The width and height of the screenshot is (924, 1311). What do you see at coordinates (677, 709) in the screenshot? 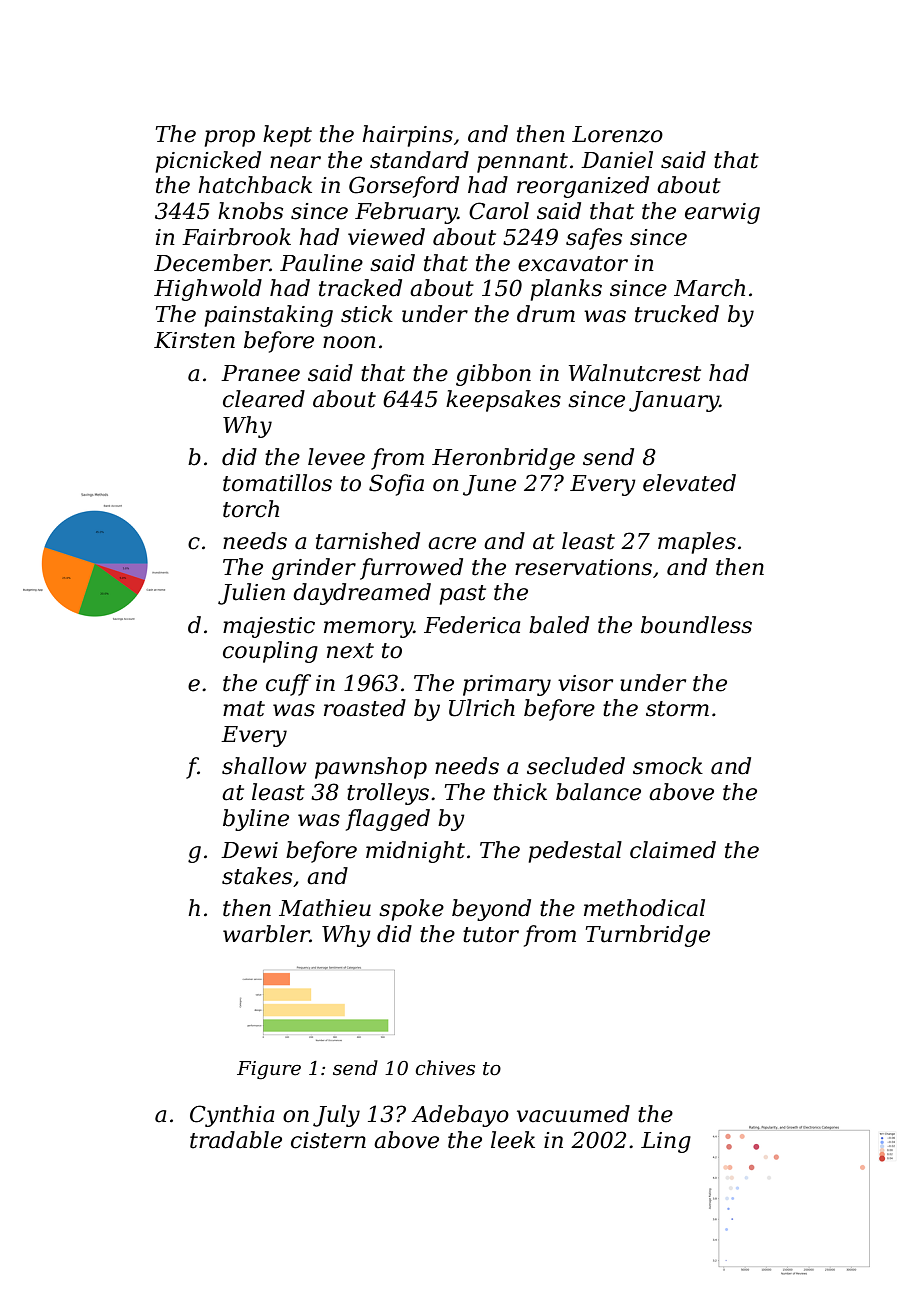
I see `storm` at bounding box center [677, 709].
